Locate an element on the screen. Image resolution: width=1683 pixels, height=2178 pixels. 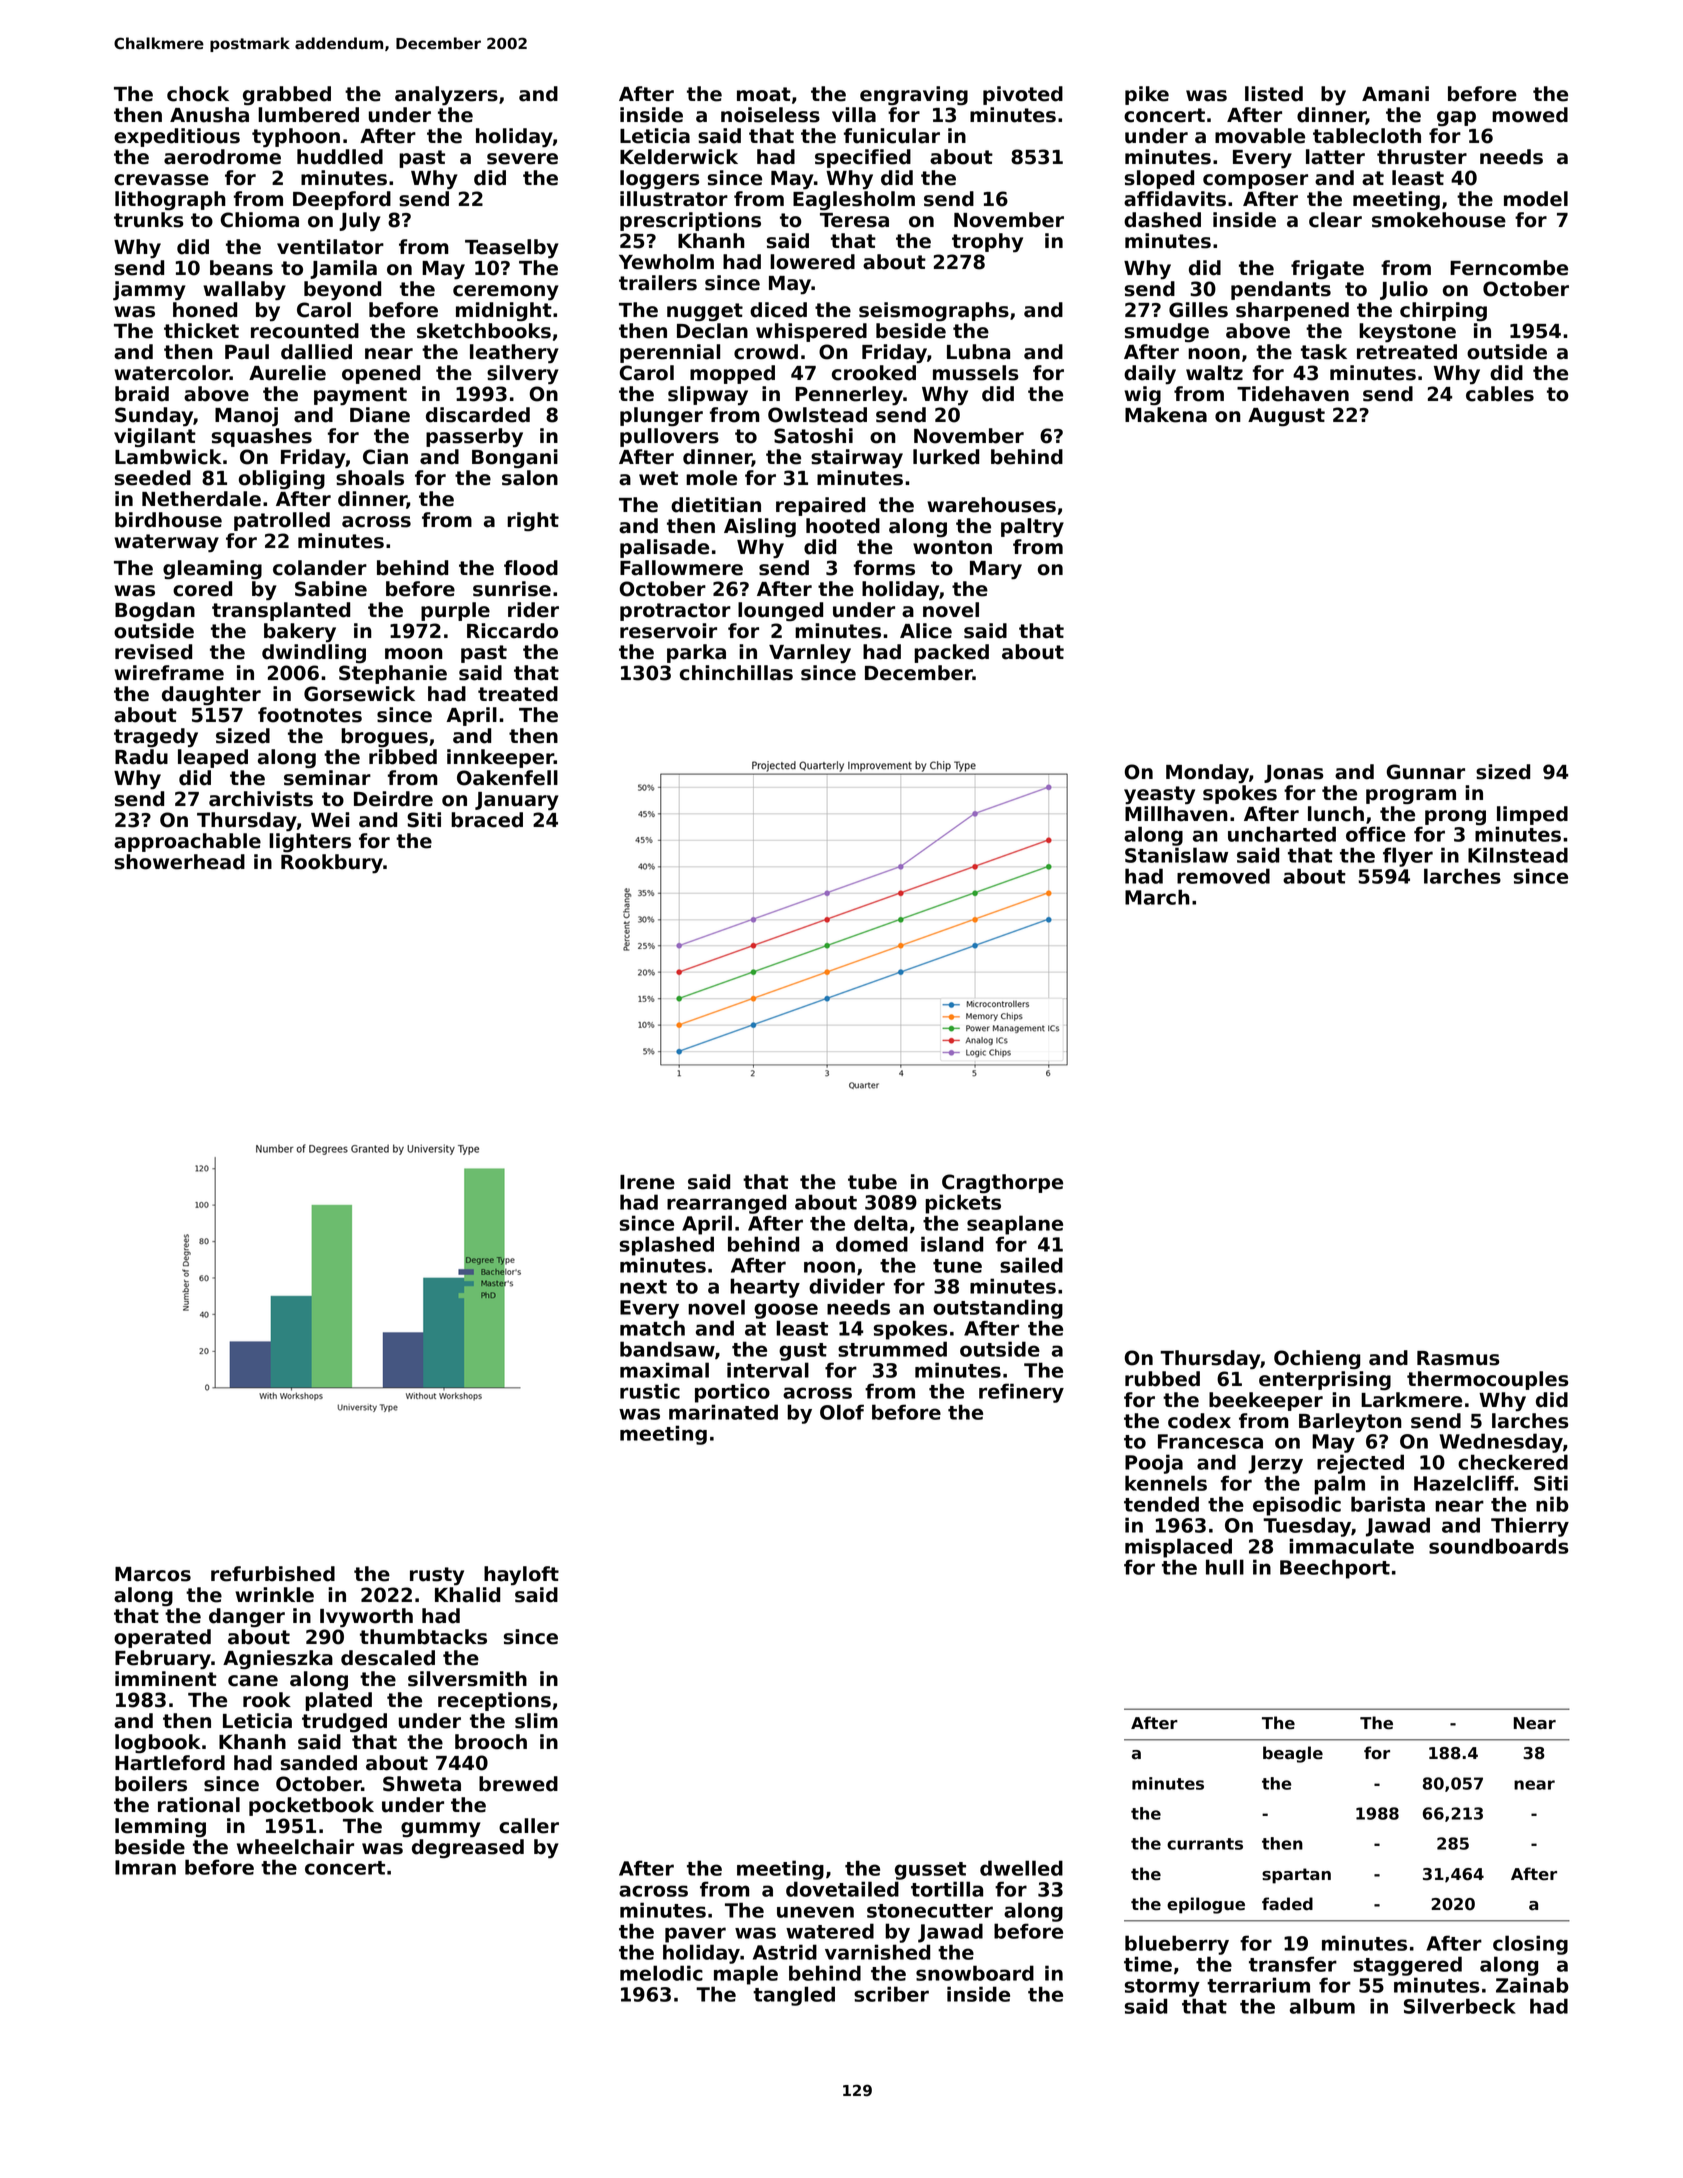
scriber is located at coordinates (891, 1994).
